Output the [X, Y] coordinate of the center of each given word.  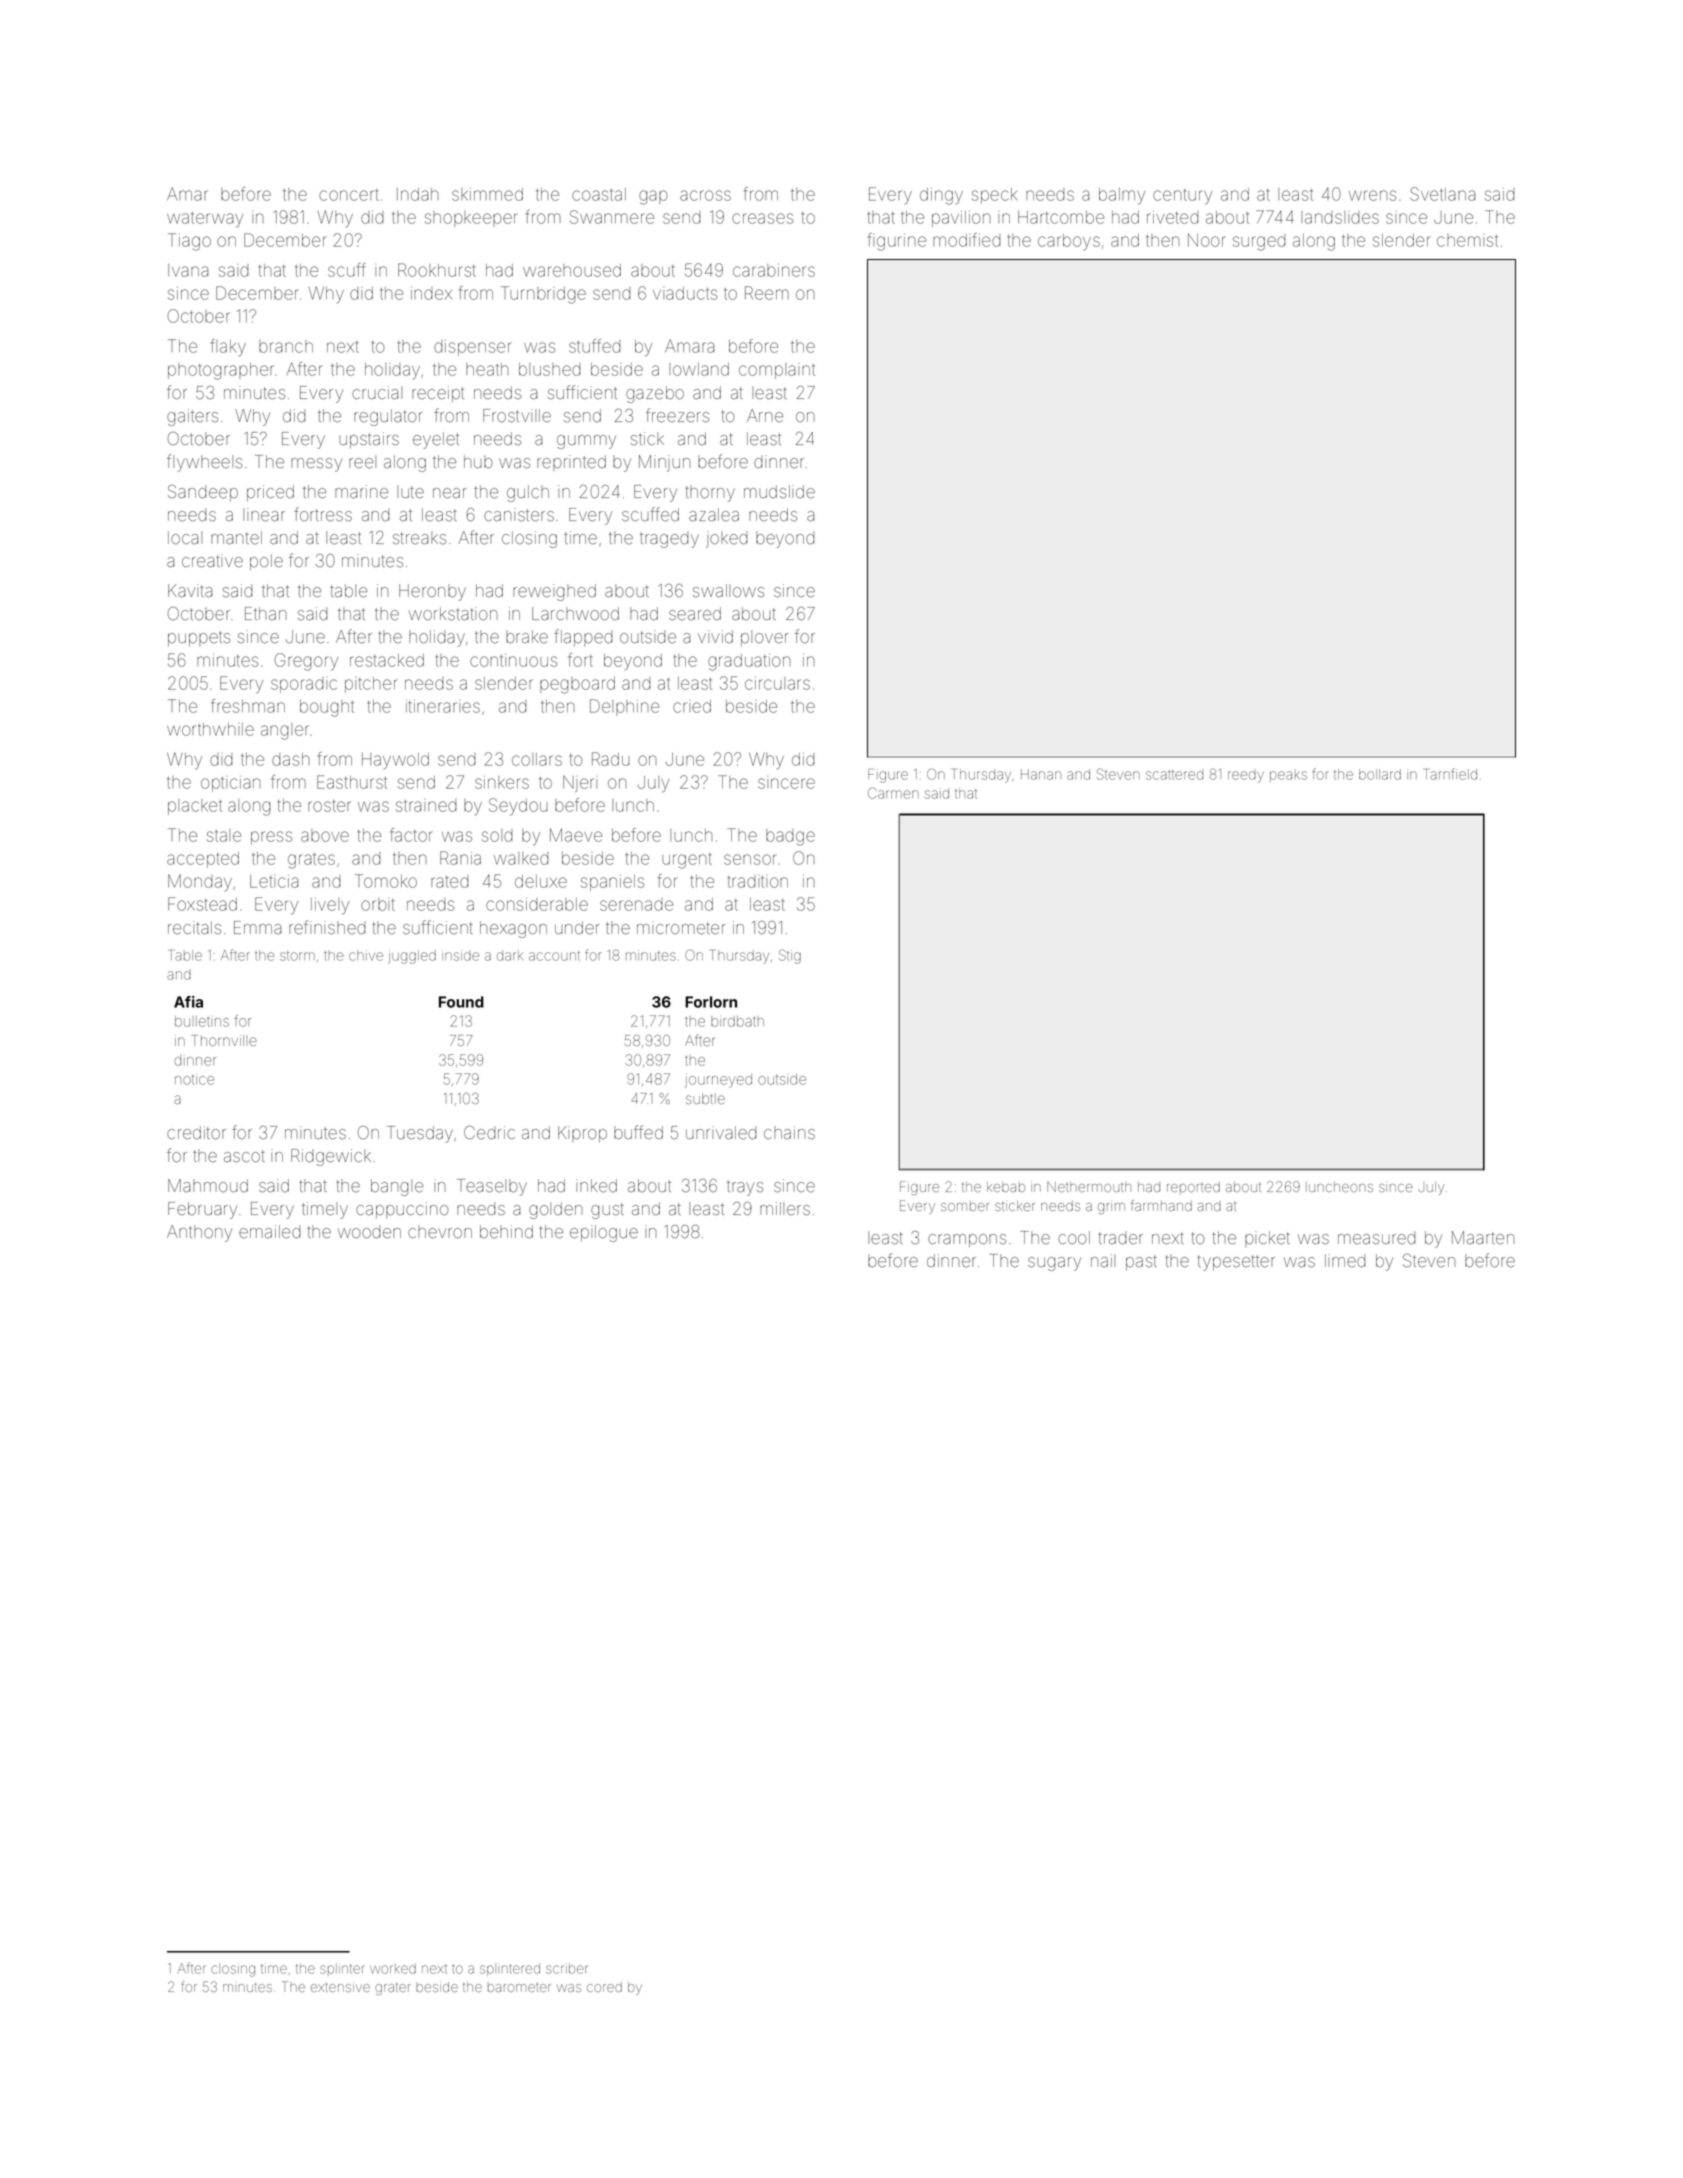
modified [967, 240]
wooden [369, 1232]
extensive [340, 1987]
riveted [1173, 217]
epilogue [604, 1233]
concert [349, 195]
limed [1345, 1260]
